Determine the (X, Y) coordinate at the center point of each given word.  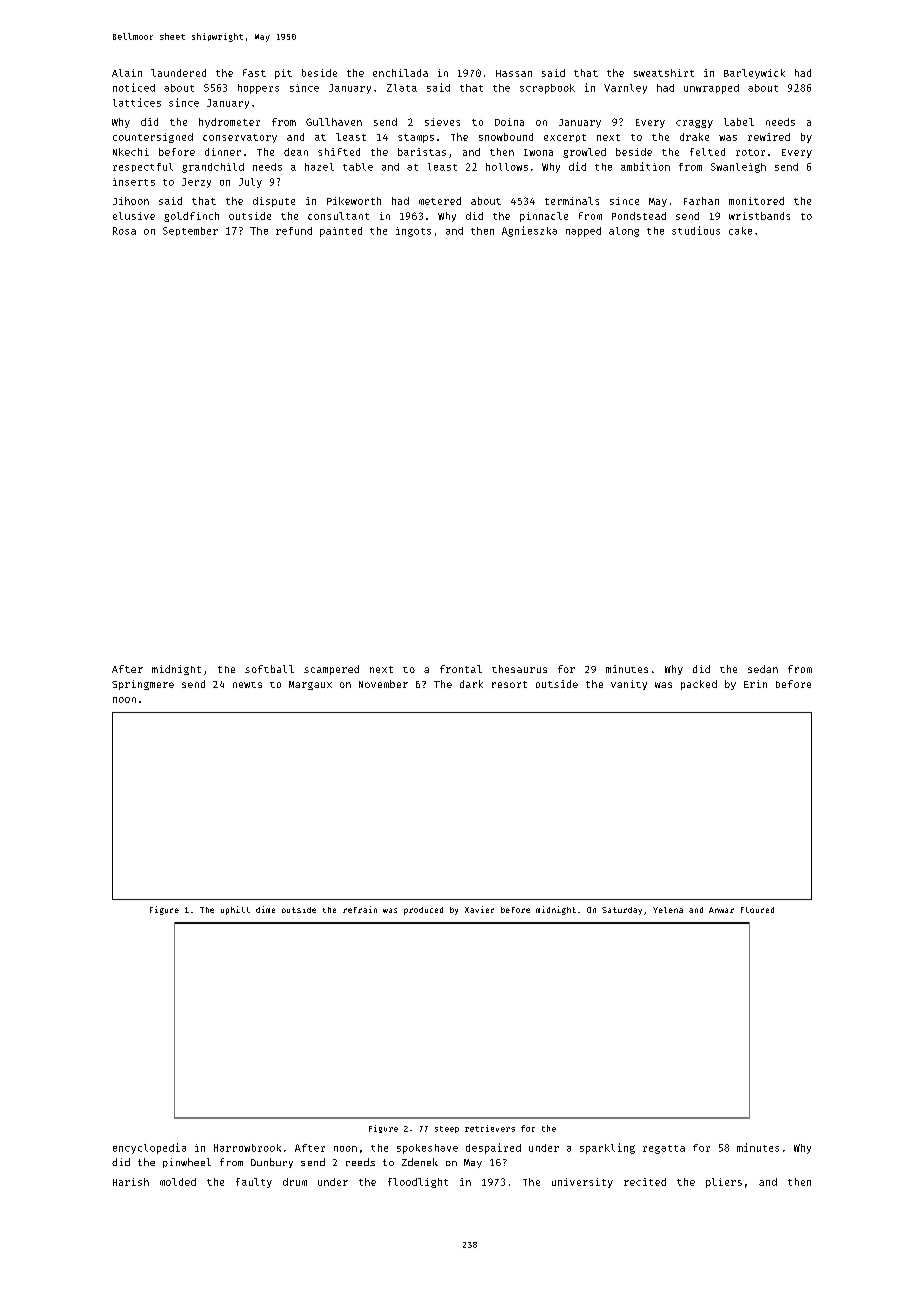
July (250, 183)
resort (509, 684)
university (582, 1183)
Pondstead (639, 216)
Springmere (143, 685)
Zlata (402, 88)
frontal (461, 669)
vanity (629, 685)
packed (699, 685)
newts (247, 685)
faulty (254, 1183)
